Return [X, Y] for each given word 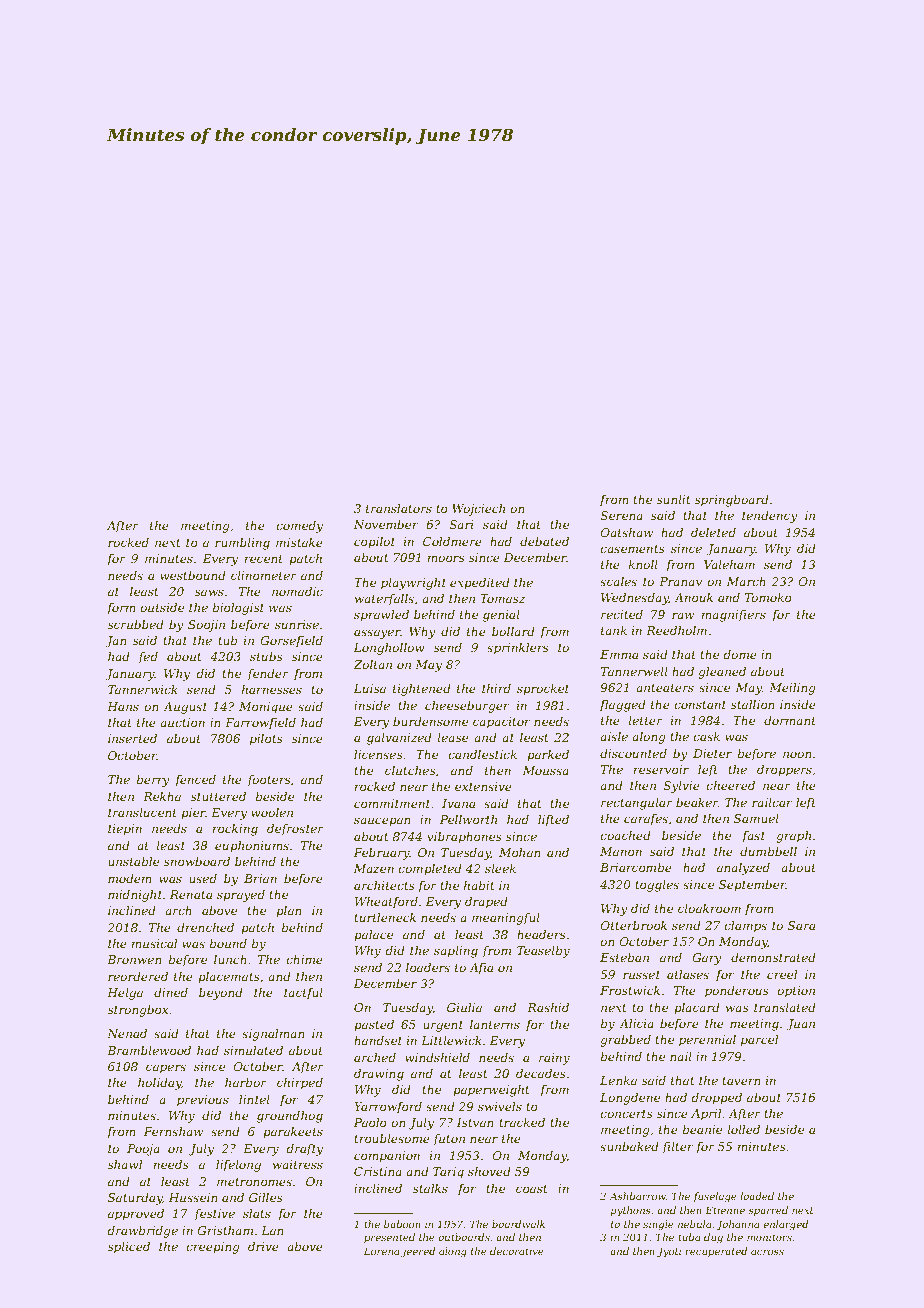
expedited [480, 584]
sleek [500, 868]
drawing [379, 1075]
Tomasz [502, 598]
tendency [770, 517]
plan [289, 912]
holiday [160, 1084]
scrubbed [135, 624]
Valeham [729, 564]
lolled [743, 1129]
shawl [124, 1164]
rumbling [242, 544]
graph [793, 837]
